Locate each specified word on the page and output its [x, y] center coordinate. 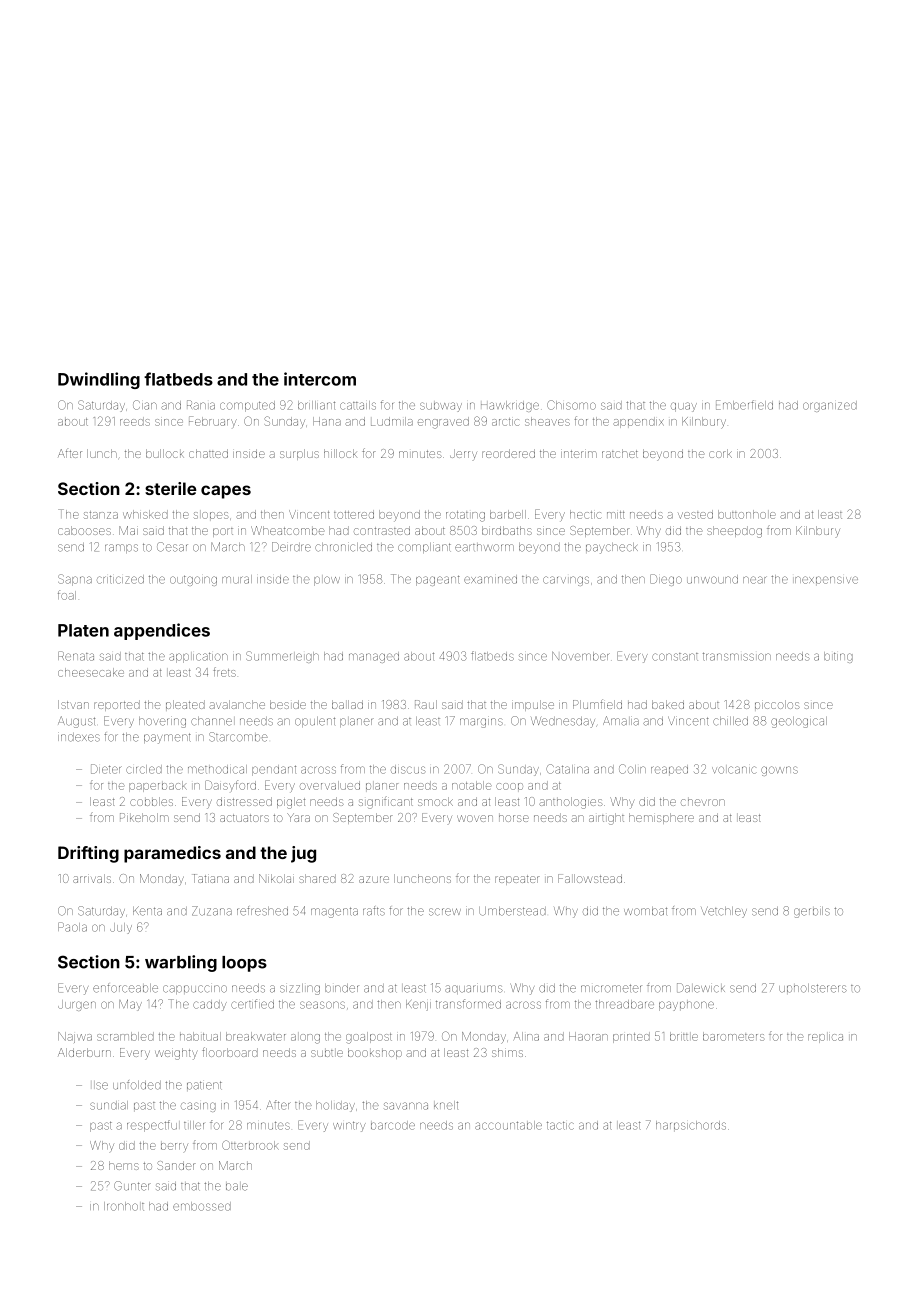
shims [507, 1052]
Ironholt [124, 1206]
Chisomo [571, 405]
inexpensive [826, 580]
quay [684, 407]
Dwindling [99, 380]
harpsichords [691, 1125]
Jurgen [77, 1005]
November [581, 656]
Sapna [75, 580]
